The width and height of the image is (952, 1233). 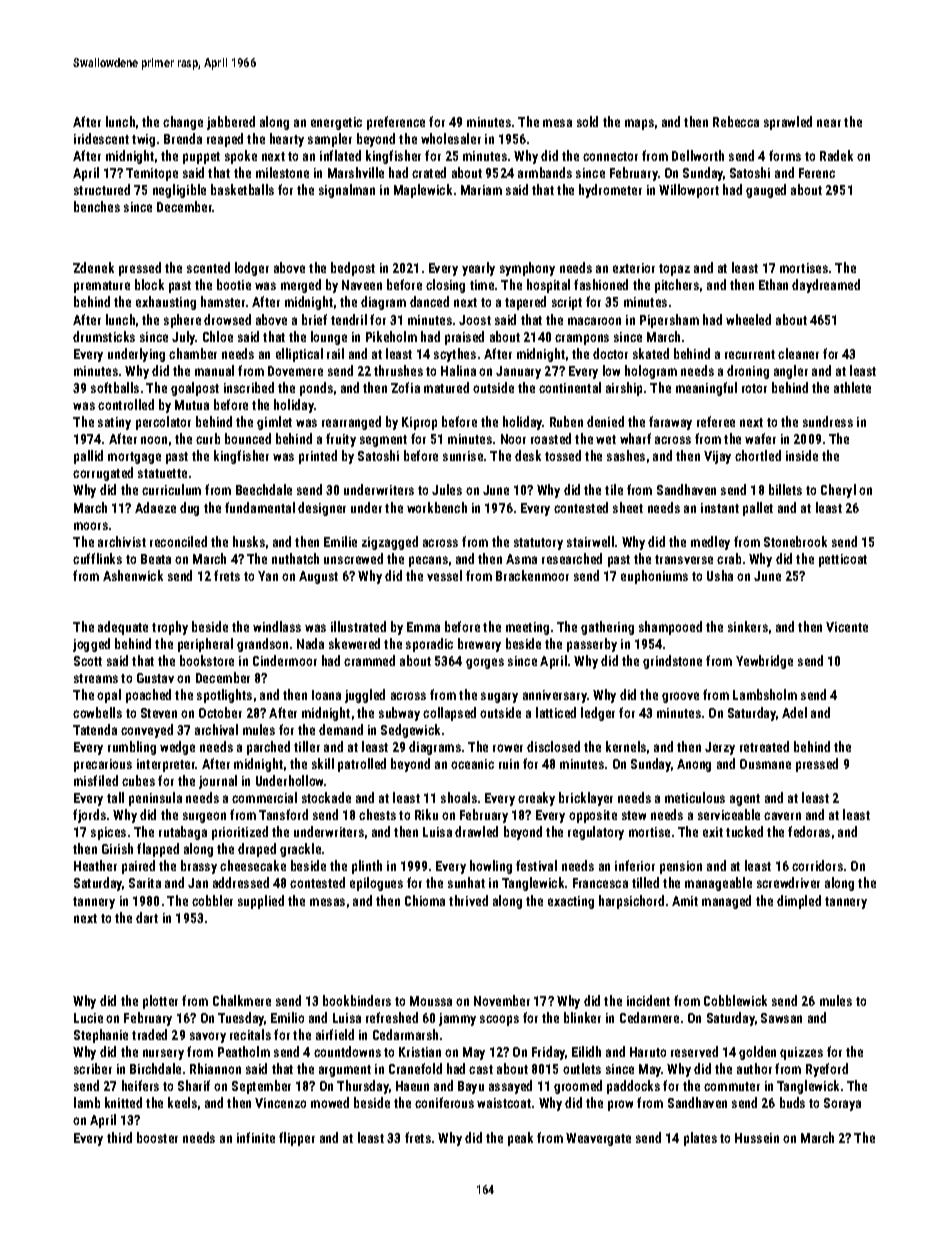 I want to click on sporadic, so click(x=429, y=645).
